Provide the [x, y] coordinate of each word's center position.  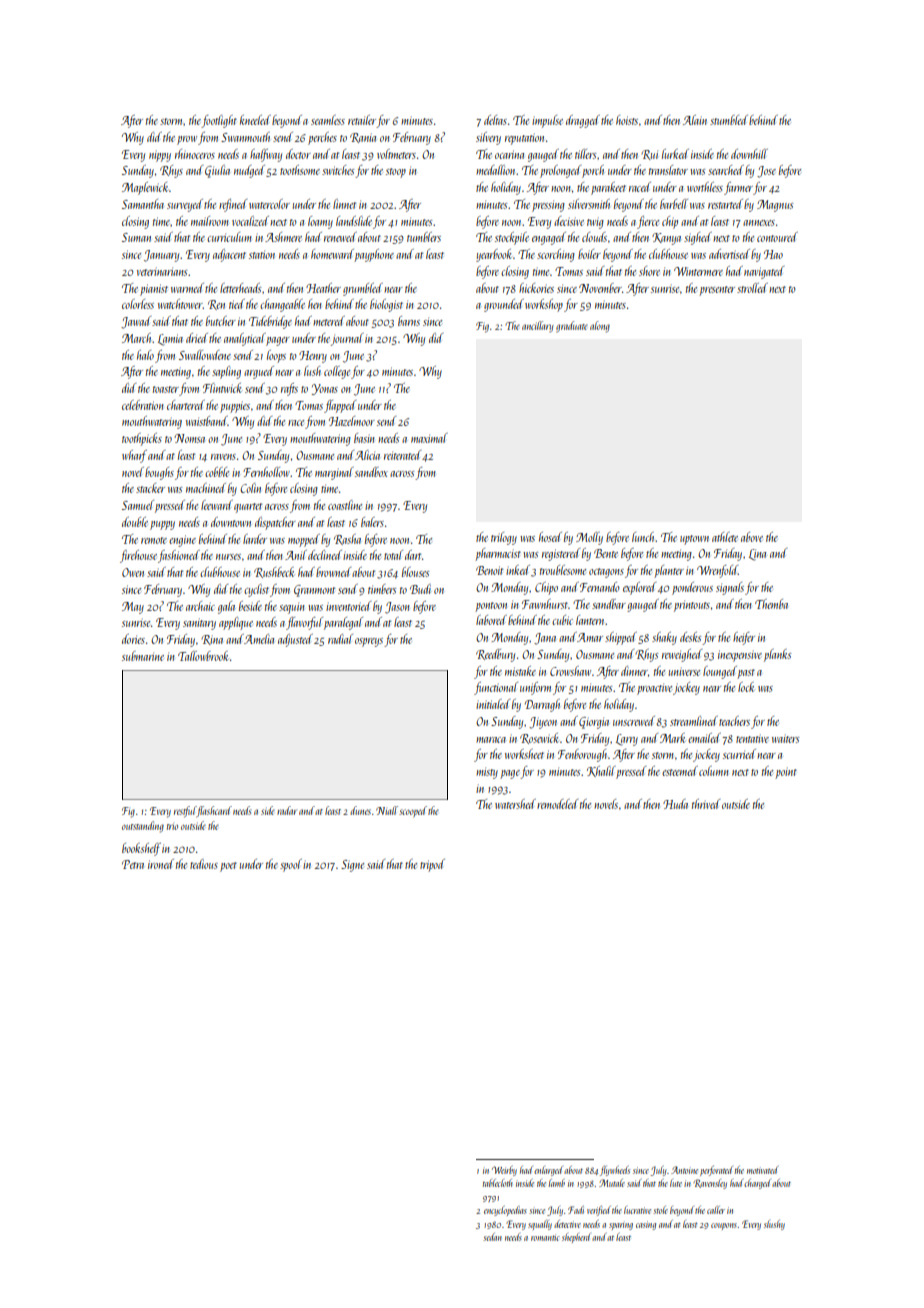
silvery [488, 138]
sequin [292, 608]
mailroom [210, 221]
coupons [724, 1226]
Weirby [504, 1171]
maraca [491, 740]
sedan [492, 1237]
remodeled [557, 804]
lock [746, 687]
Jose [766, 172]
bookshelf [141, 849]
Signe [352, 866]
